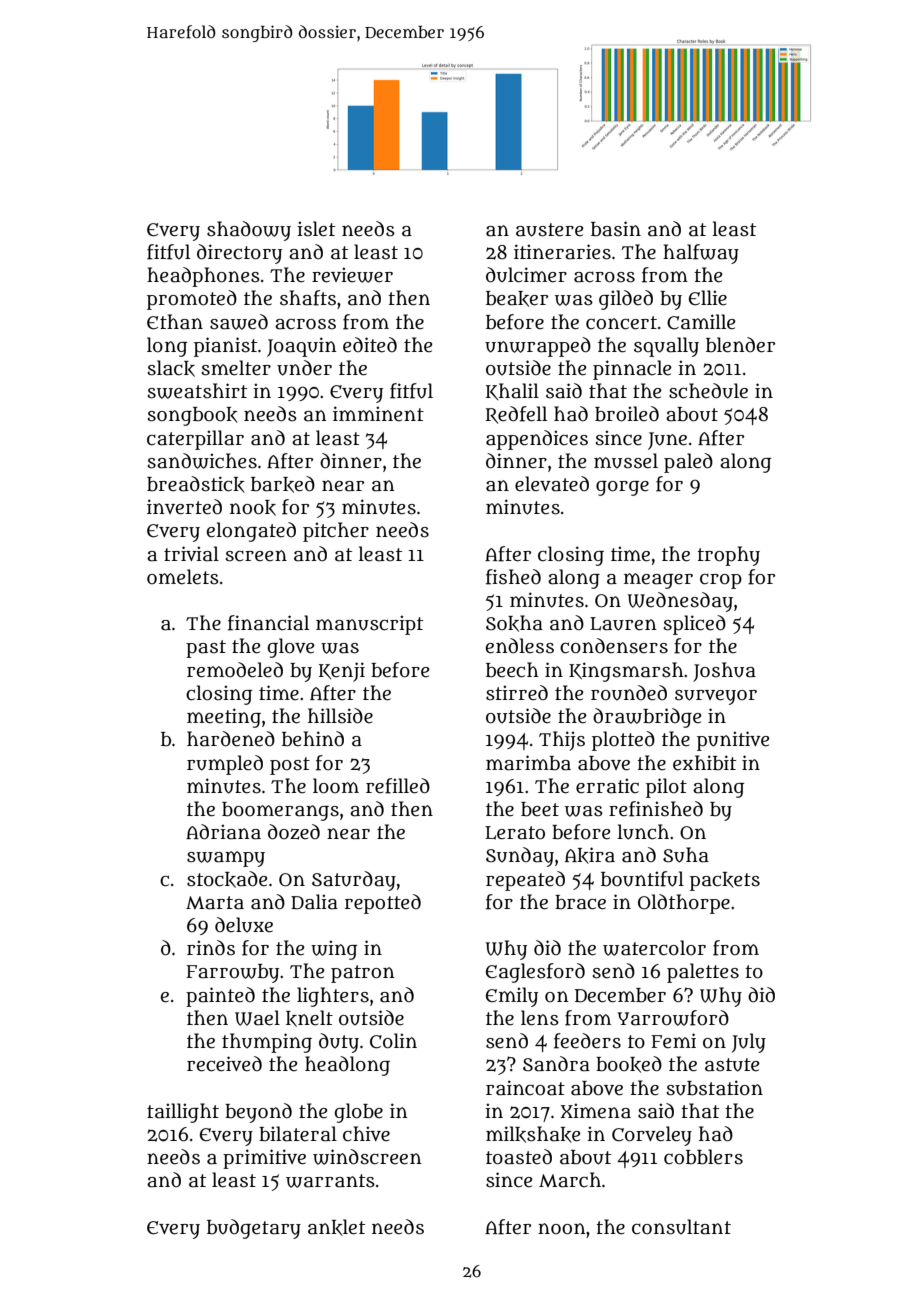 The image size is (924, 1311). I want to click on raincoat, so click(525, 1088).
